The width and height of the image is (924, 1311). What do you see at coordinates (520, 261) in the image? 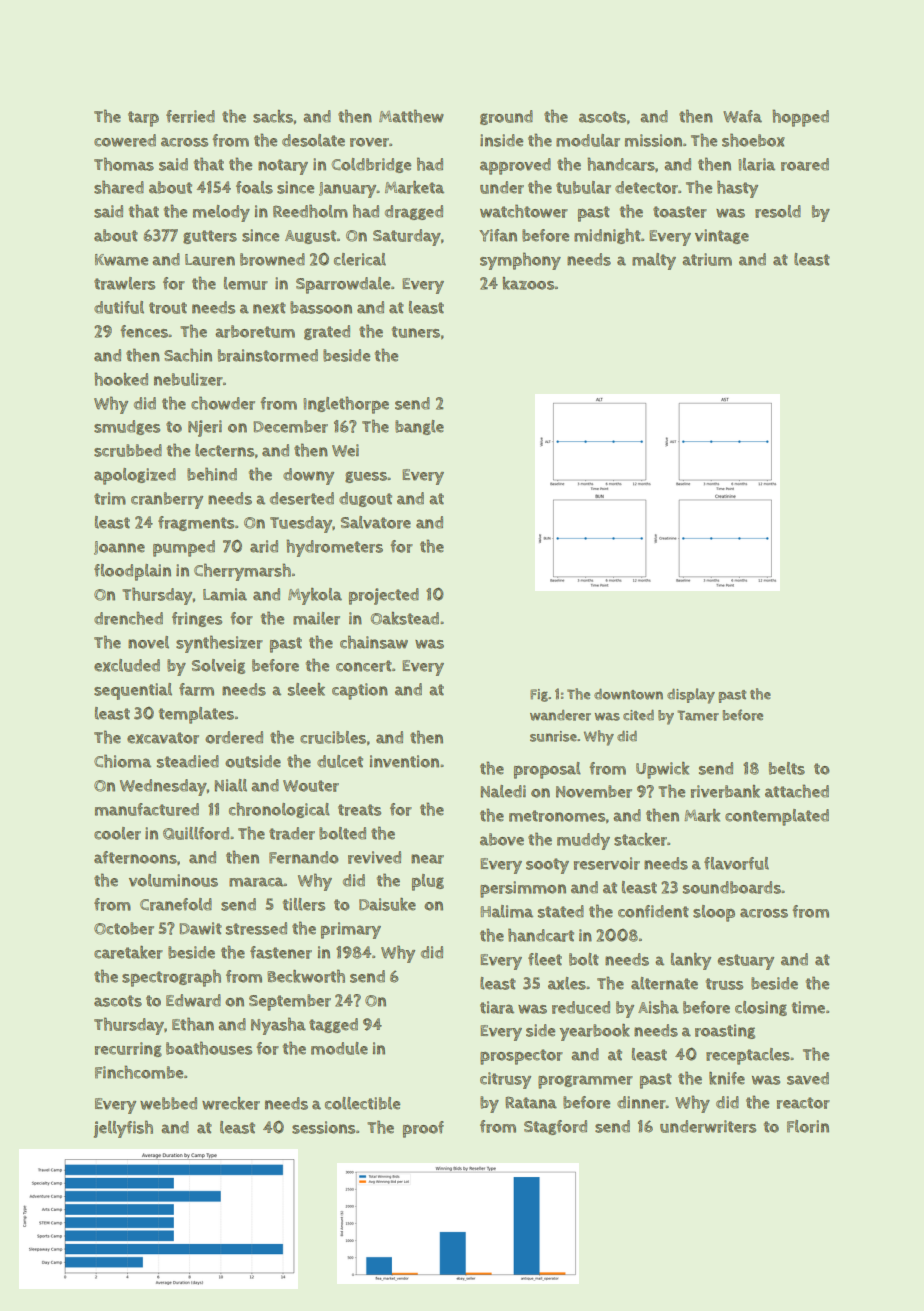
I see `symphony` at bounding box center [520, 261].
